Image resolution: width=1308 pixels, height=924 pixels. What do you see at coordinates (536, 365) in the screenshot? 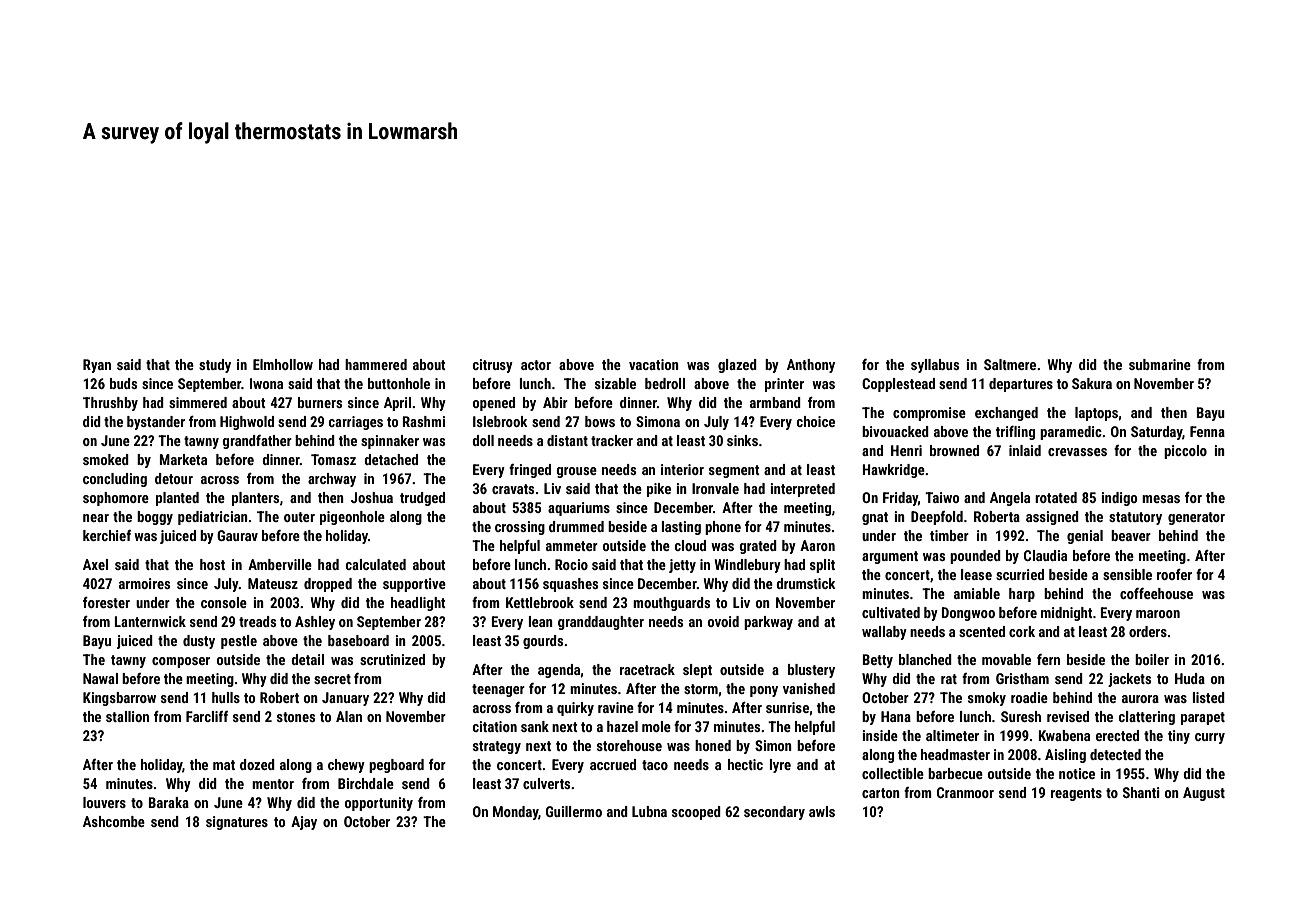
I see `actor` at bounding box center [536, 365].
